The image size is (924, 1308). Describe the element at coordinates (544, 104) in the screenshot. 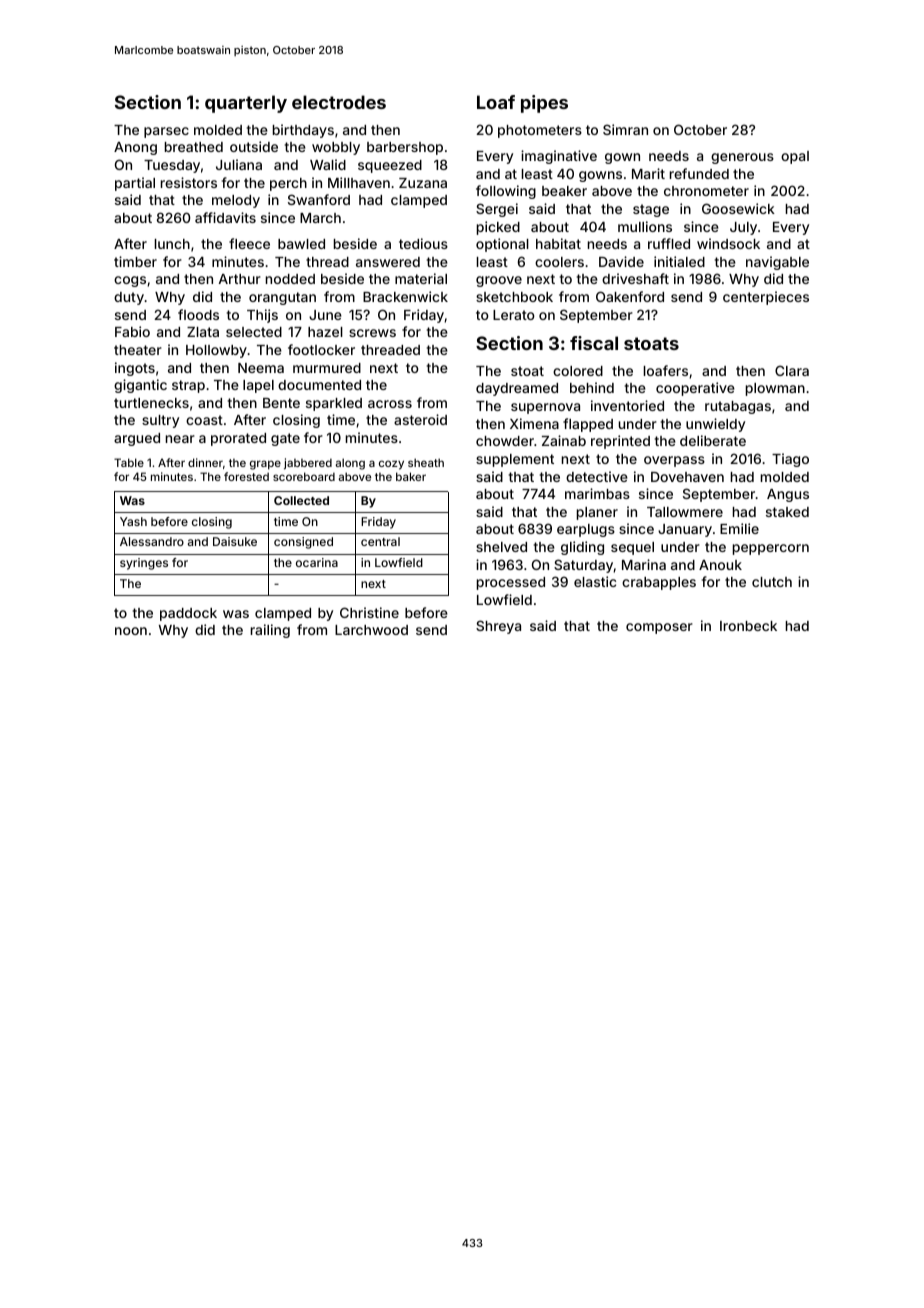

I see `pipes` at that location.
